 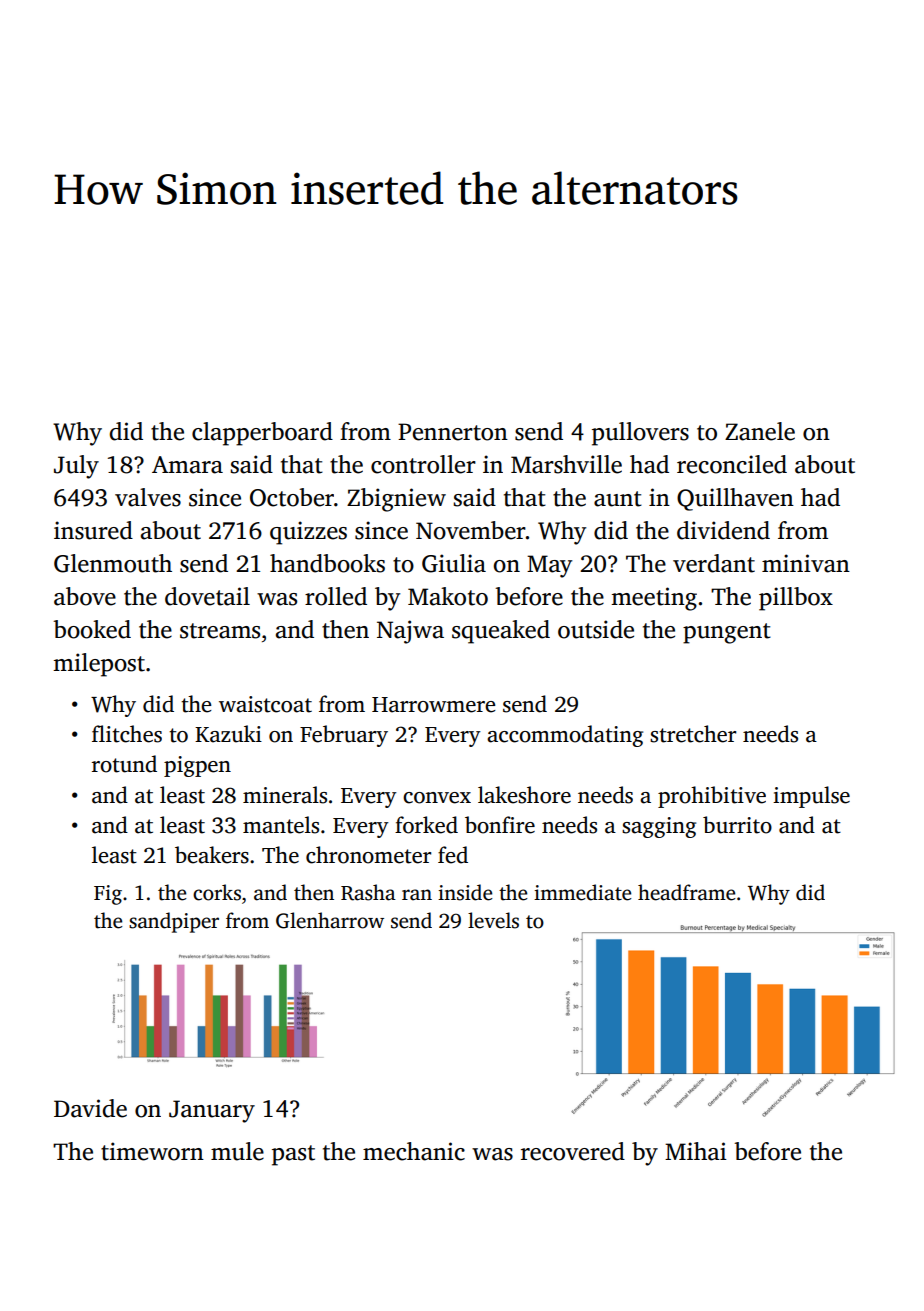 I want to click on past, so click(x=293, y=1155).
